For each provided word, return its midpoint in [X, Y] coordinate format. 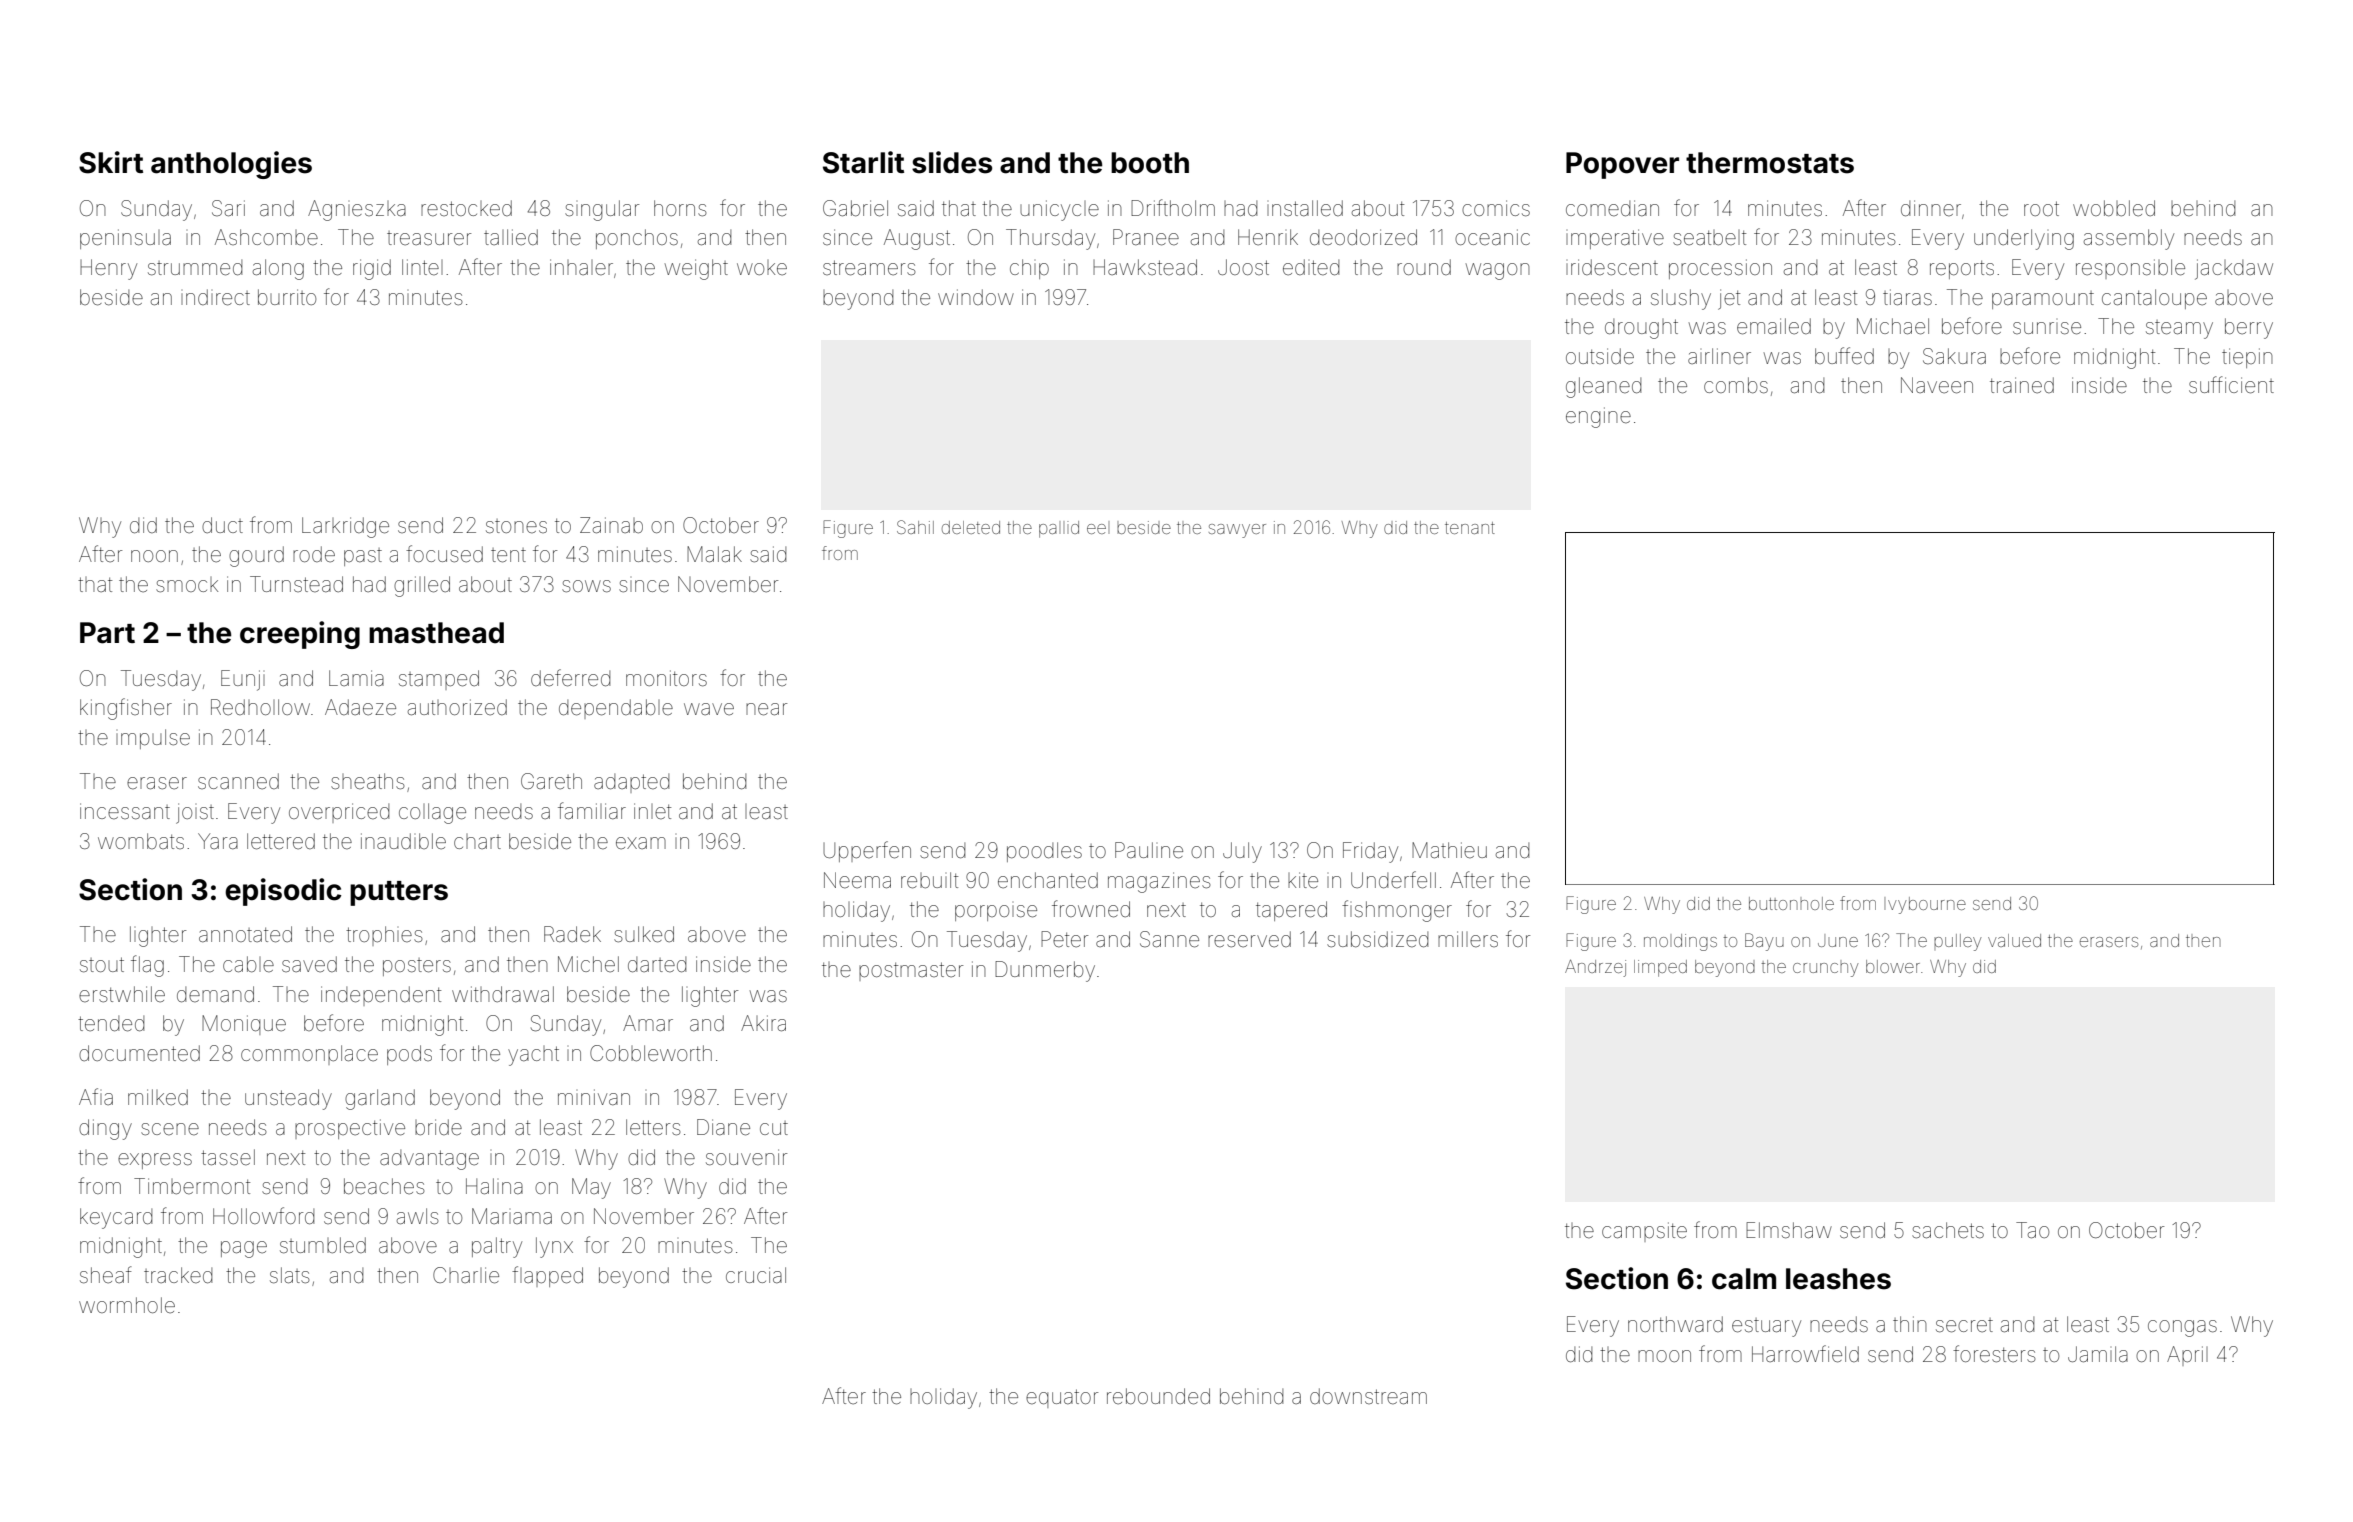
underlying [2024, 239]
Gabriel [855, 208]
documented [139, 1053]
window [976, 297]
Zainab [611, 525]
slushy [1681, 299]
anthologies [231, 165]
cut [774, 1128]
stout [102, 964]
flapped [547, 1276]
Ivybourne [1925, 905]
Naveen [1937, 385]
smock [187, 584]
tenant [1470, 528]
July [1242, 852]
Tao [2032, 1230]
